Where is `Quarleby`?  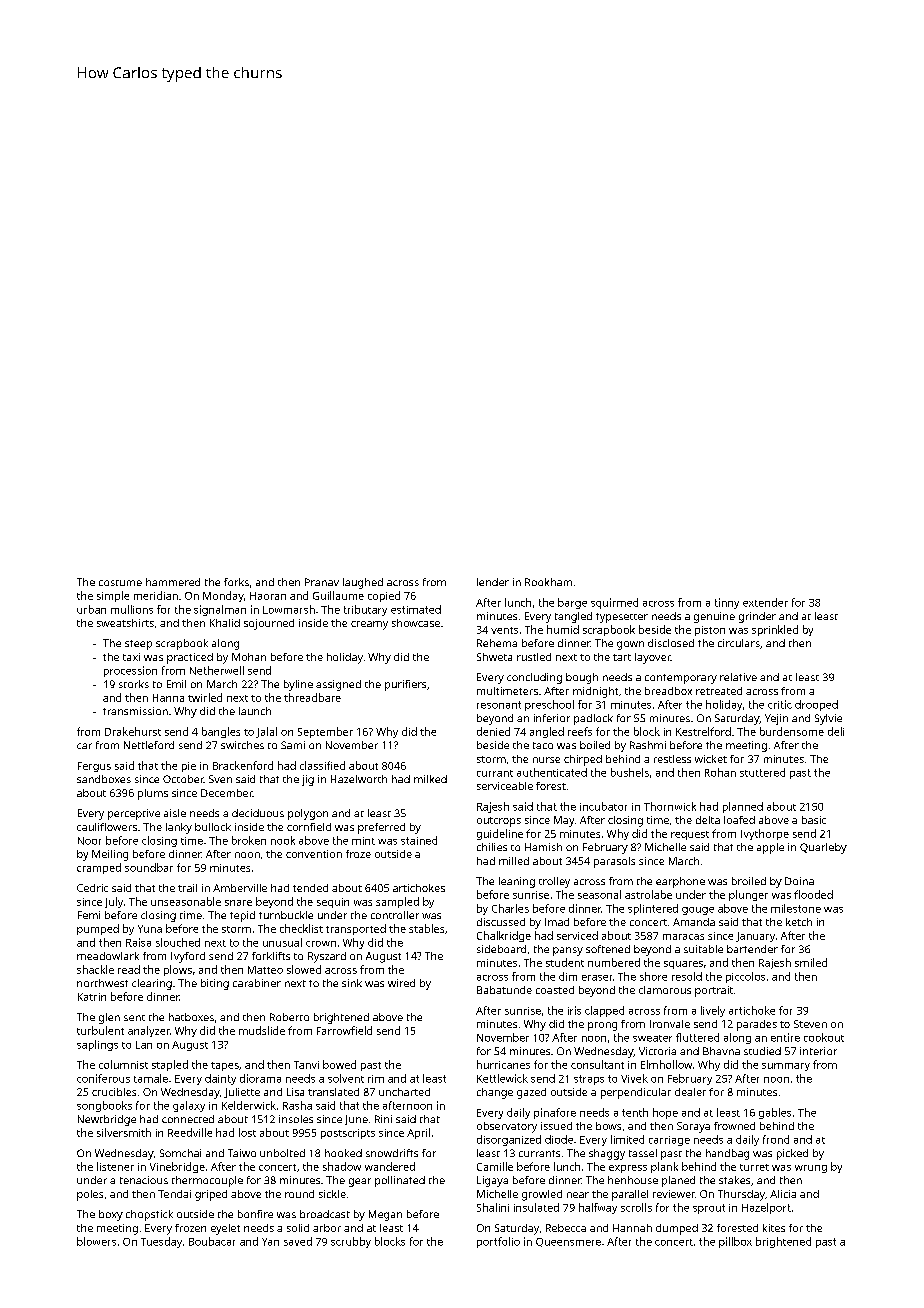
Quarleby is located at coordinates (823, 848).
